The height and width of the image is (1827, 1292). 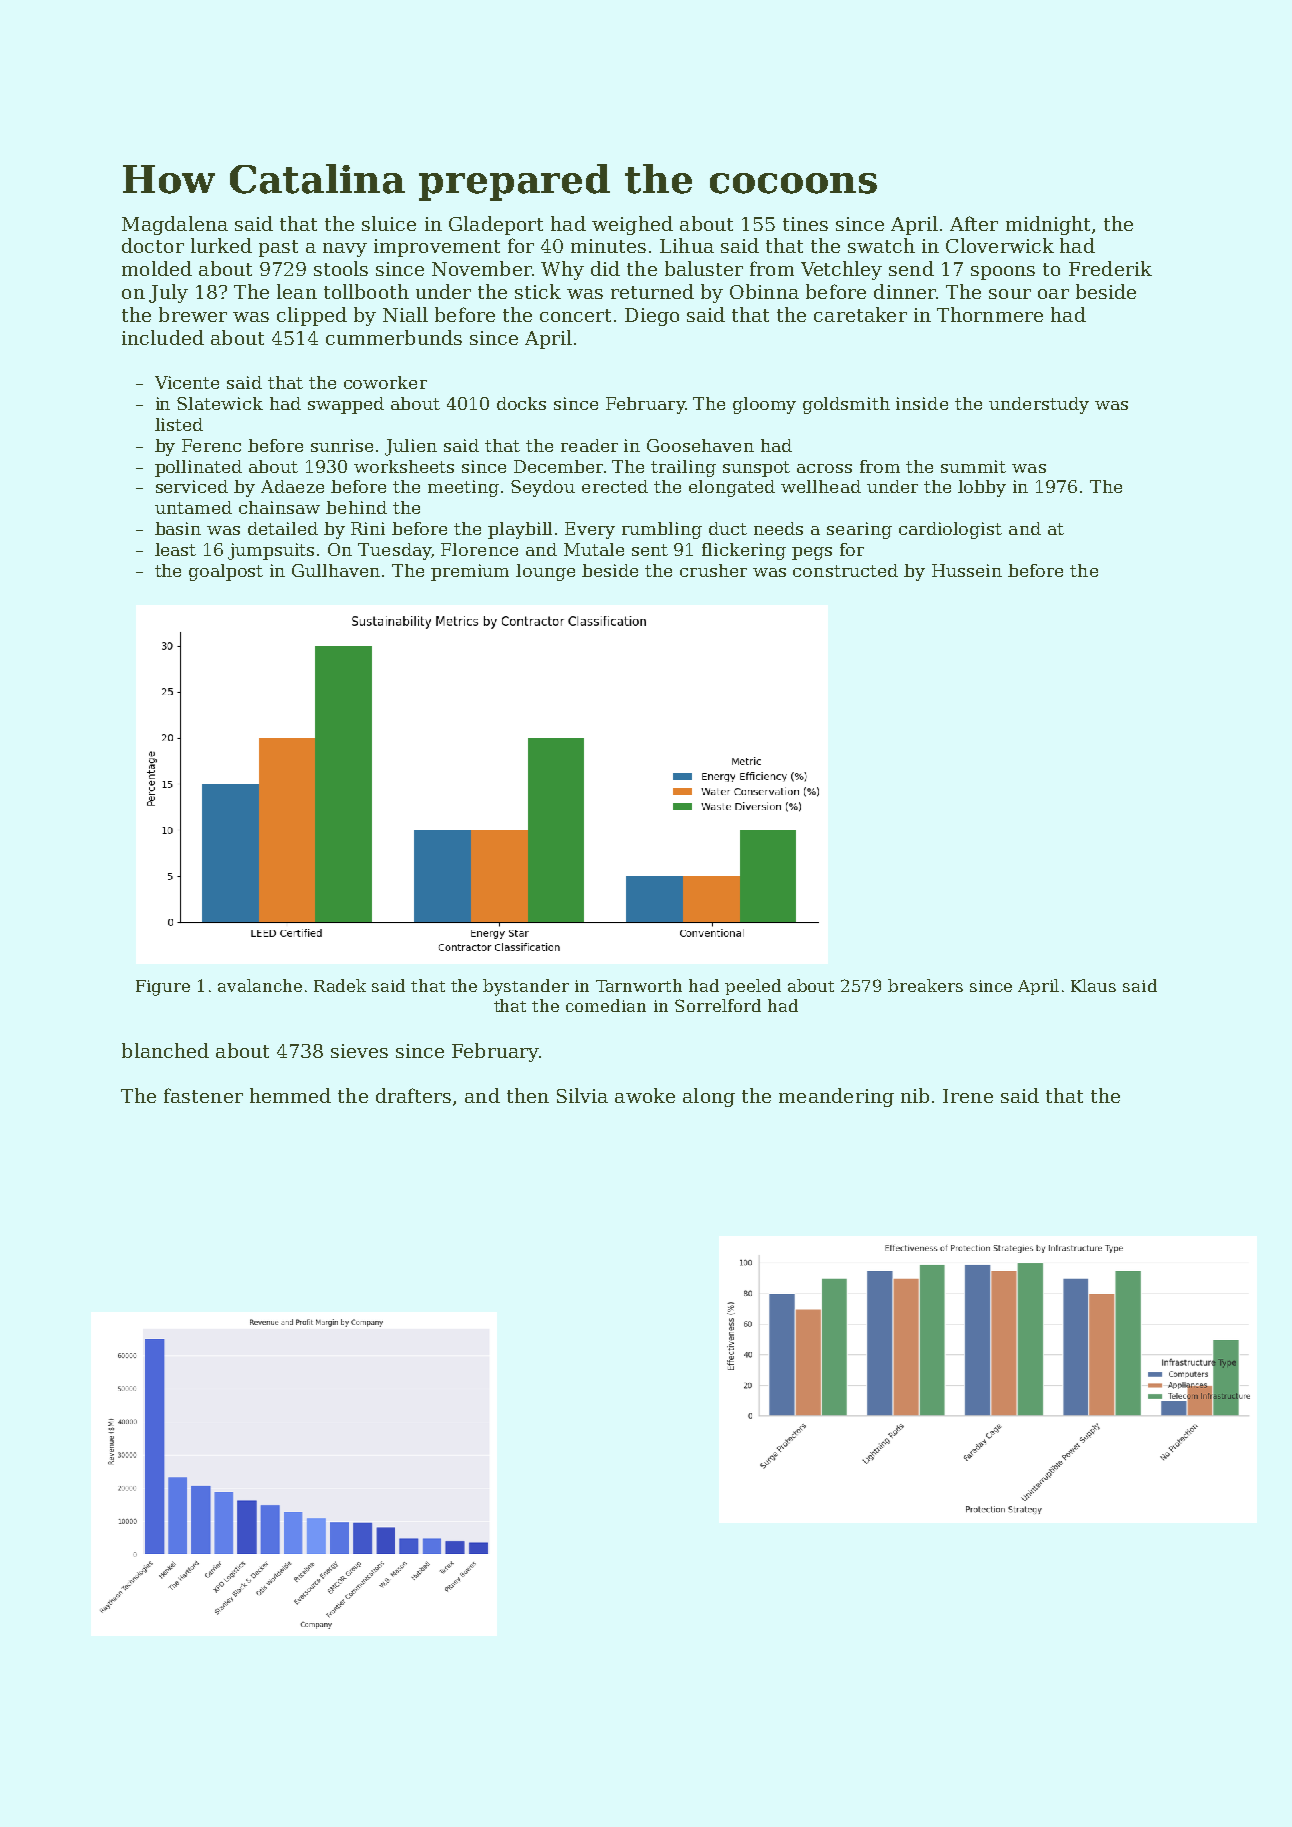 I want to click on summit, so click(x=973, y=466).
